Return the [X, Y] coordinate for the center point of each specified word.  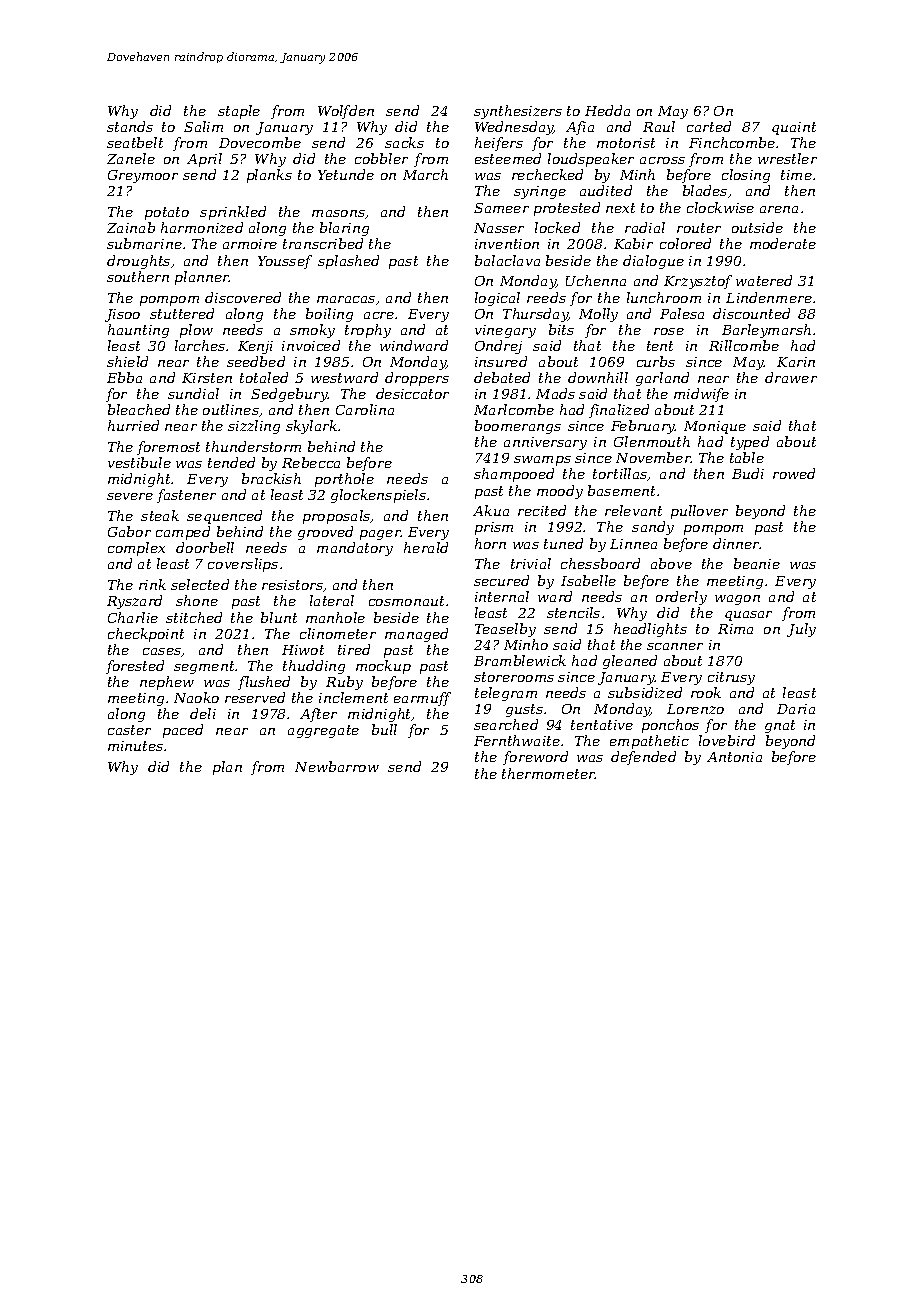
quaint [794, 128]
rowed [794, 473]
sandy [653, 528]
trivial [531, 563]
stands [130, 126]
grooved [325, 533]
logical [497, 299]
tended [231, 462]
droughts [138, 262]
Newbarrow [337, 766]
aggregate [323, 731]
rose [669, 331]
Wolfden [346, 112]
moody [560, 492]
